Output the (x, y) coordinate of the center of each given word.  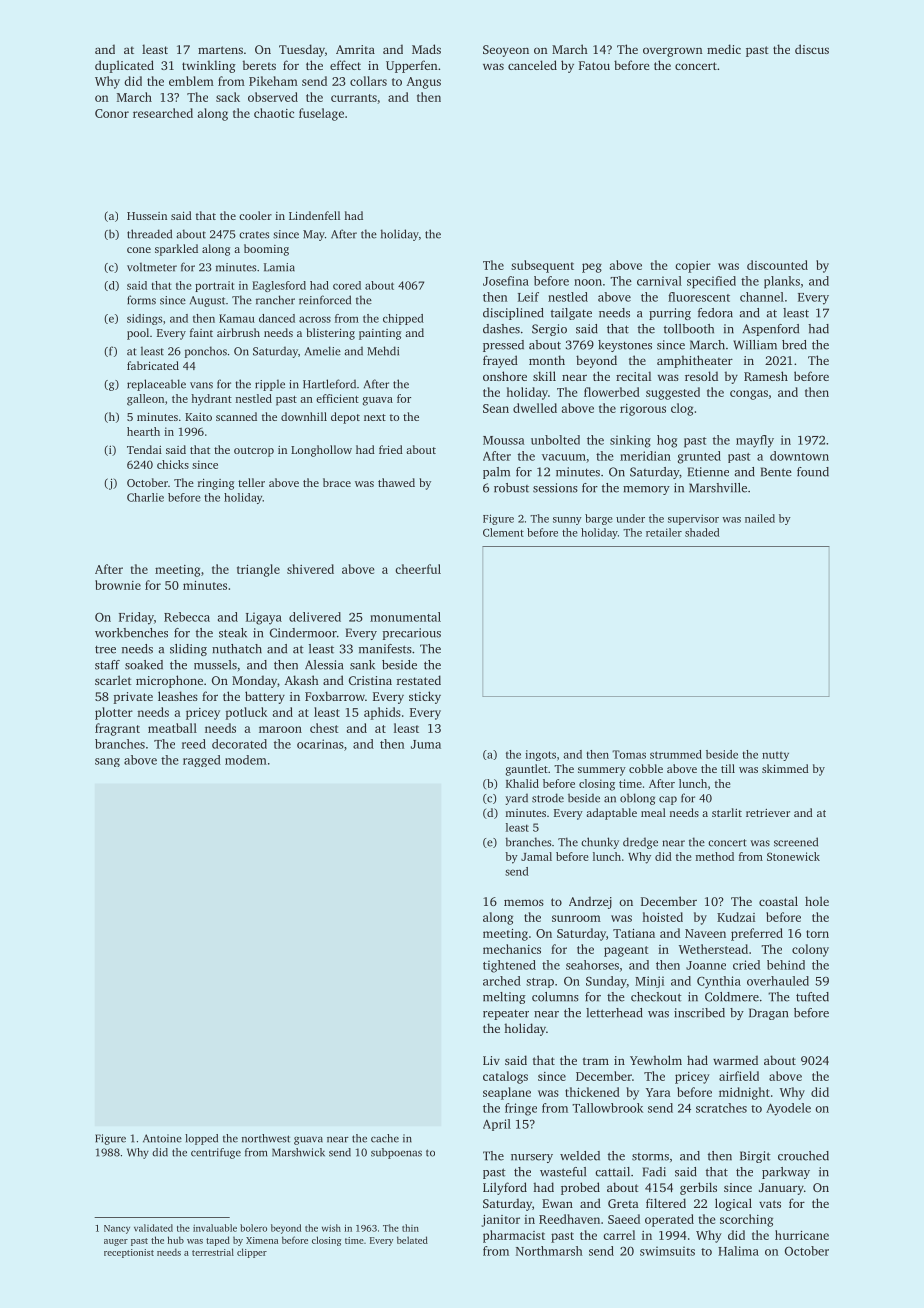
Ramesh (766, 376)
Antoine (162, 1138)
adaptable (611, 814)
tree (105, 649)
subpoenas (396, 1153)
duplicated (124, 66)
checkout (656, 997)
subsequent (542, 266)
